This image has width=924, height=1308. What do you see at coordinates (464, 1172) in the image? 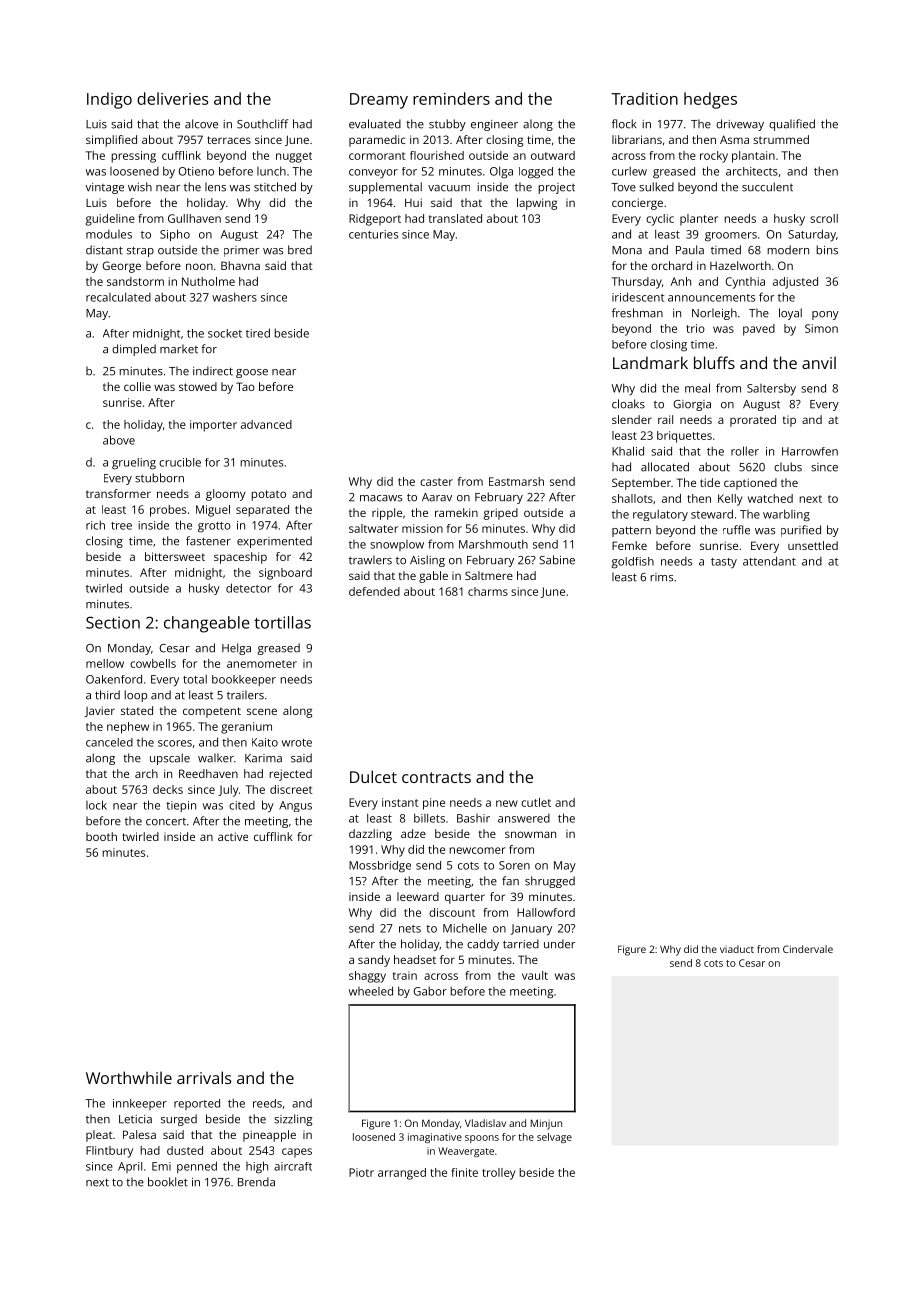
I see `finite` at bounding box center [464, 1172].
